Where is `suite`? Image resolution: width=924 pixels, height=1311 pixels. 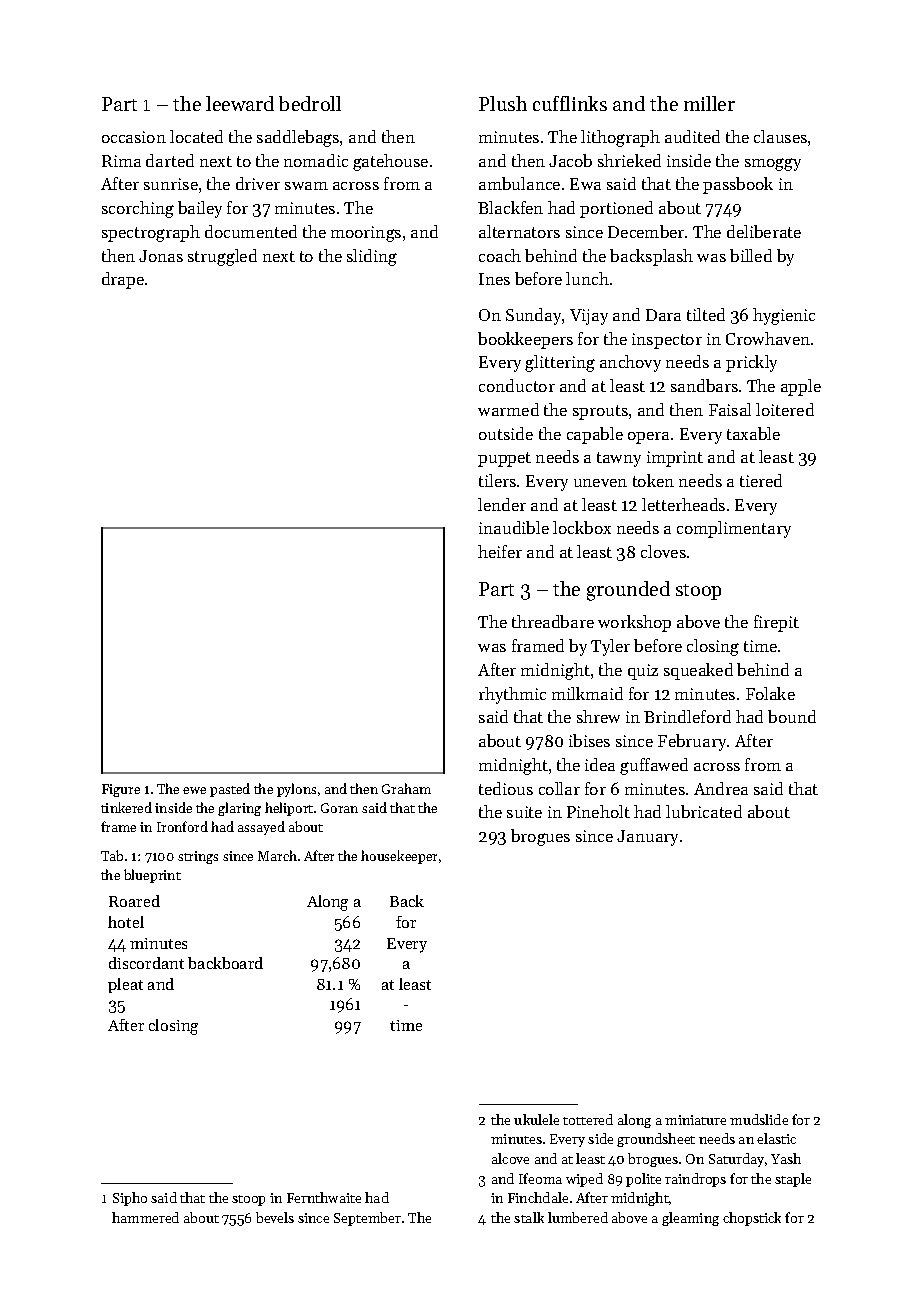
suite is located at coordinates (524, 812).
